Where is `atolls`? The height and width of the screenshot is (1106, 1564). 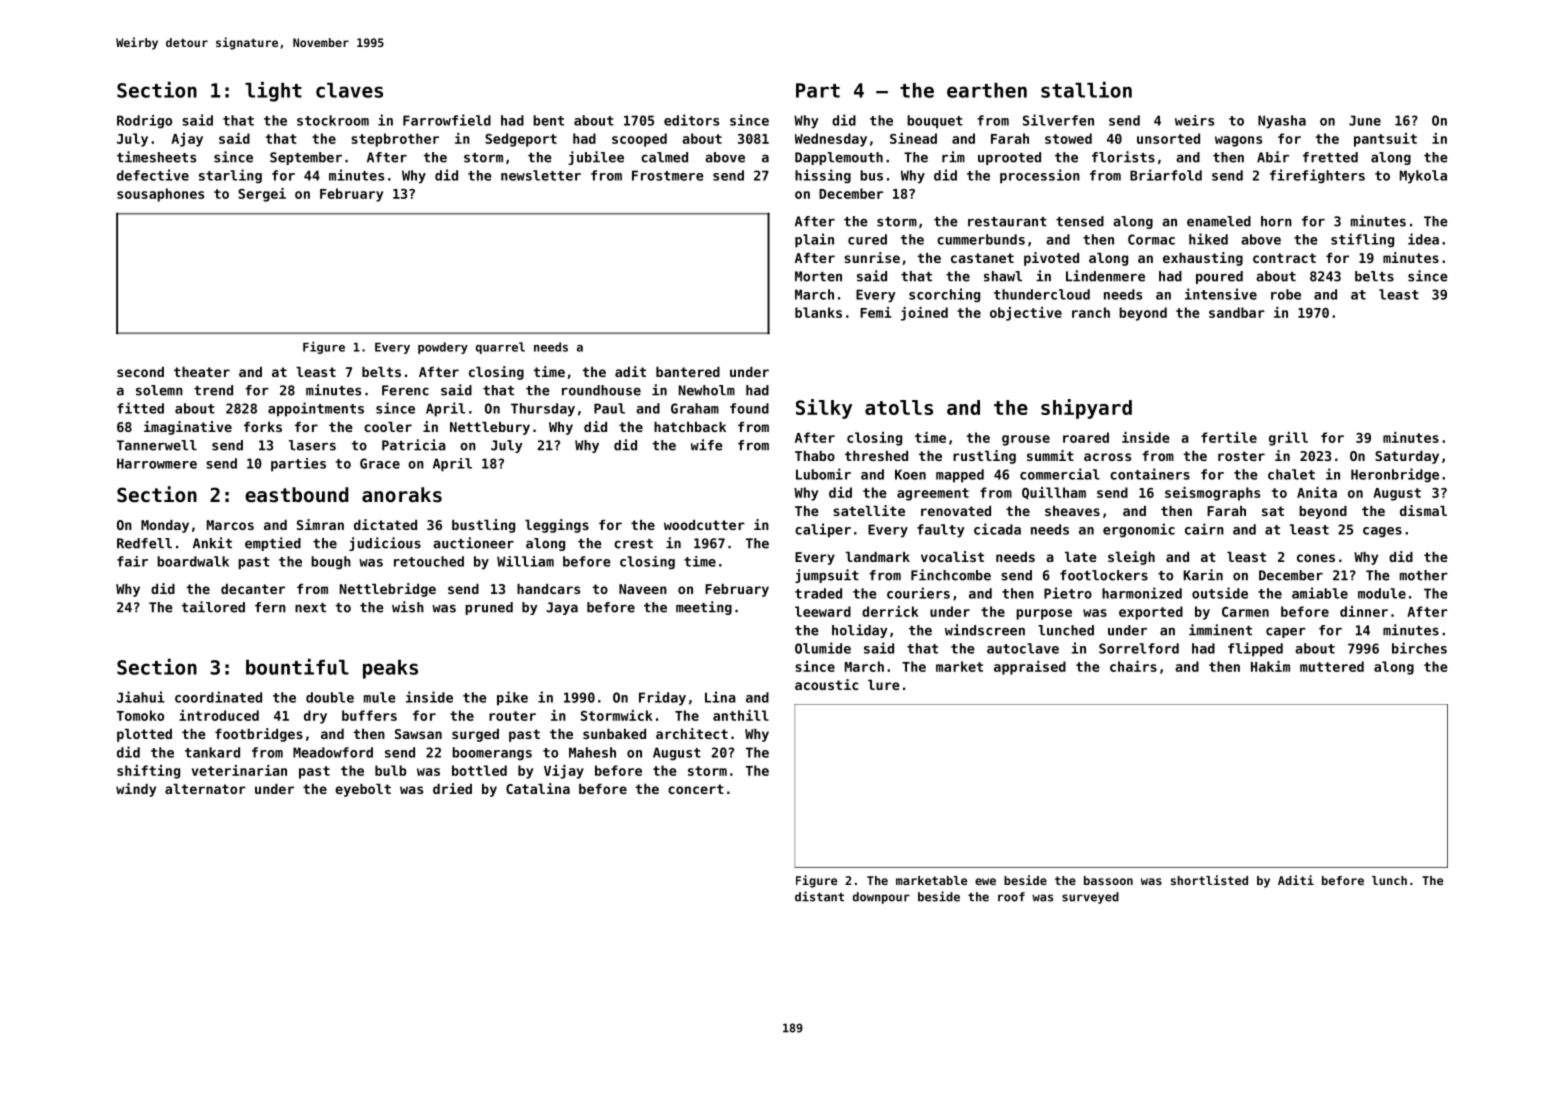 atolls is located at coordinates (899, 407).
